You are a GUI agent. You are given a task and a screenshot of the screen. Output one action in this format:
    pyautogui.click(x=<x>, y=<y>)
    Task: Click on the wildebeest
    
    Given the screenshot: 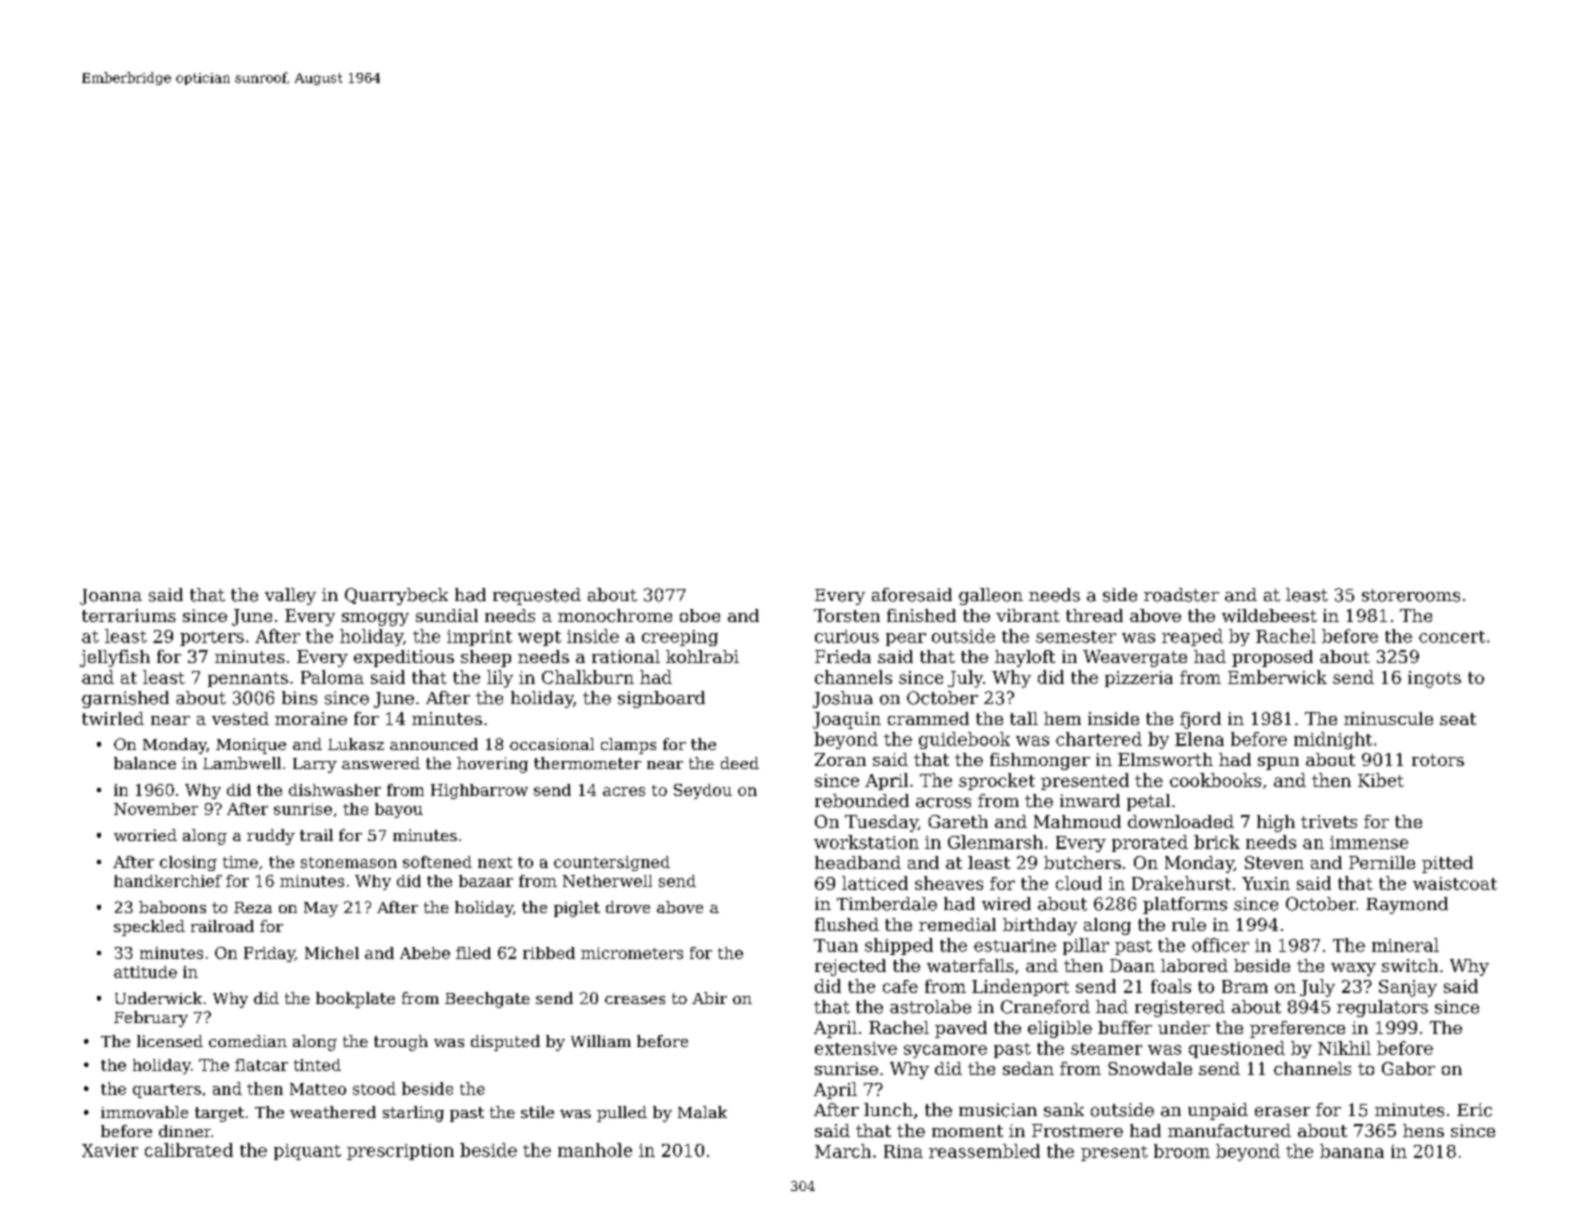 What is the action you would take?
    pyautogui.click(x=1269, y=615)
